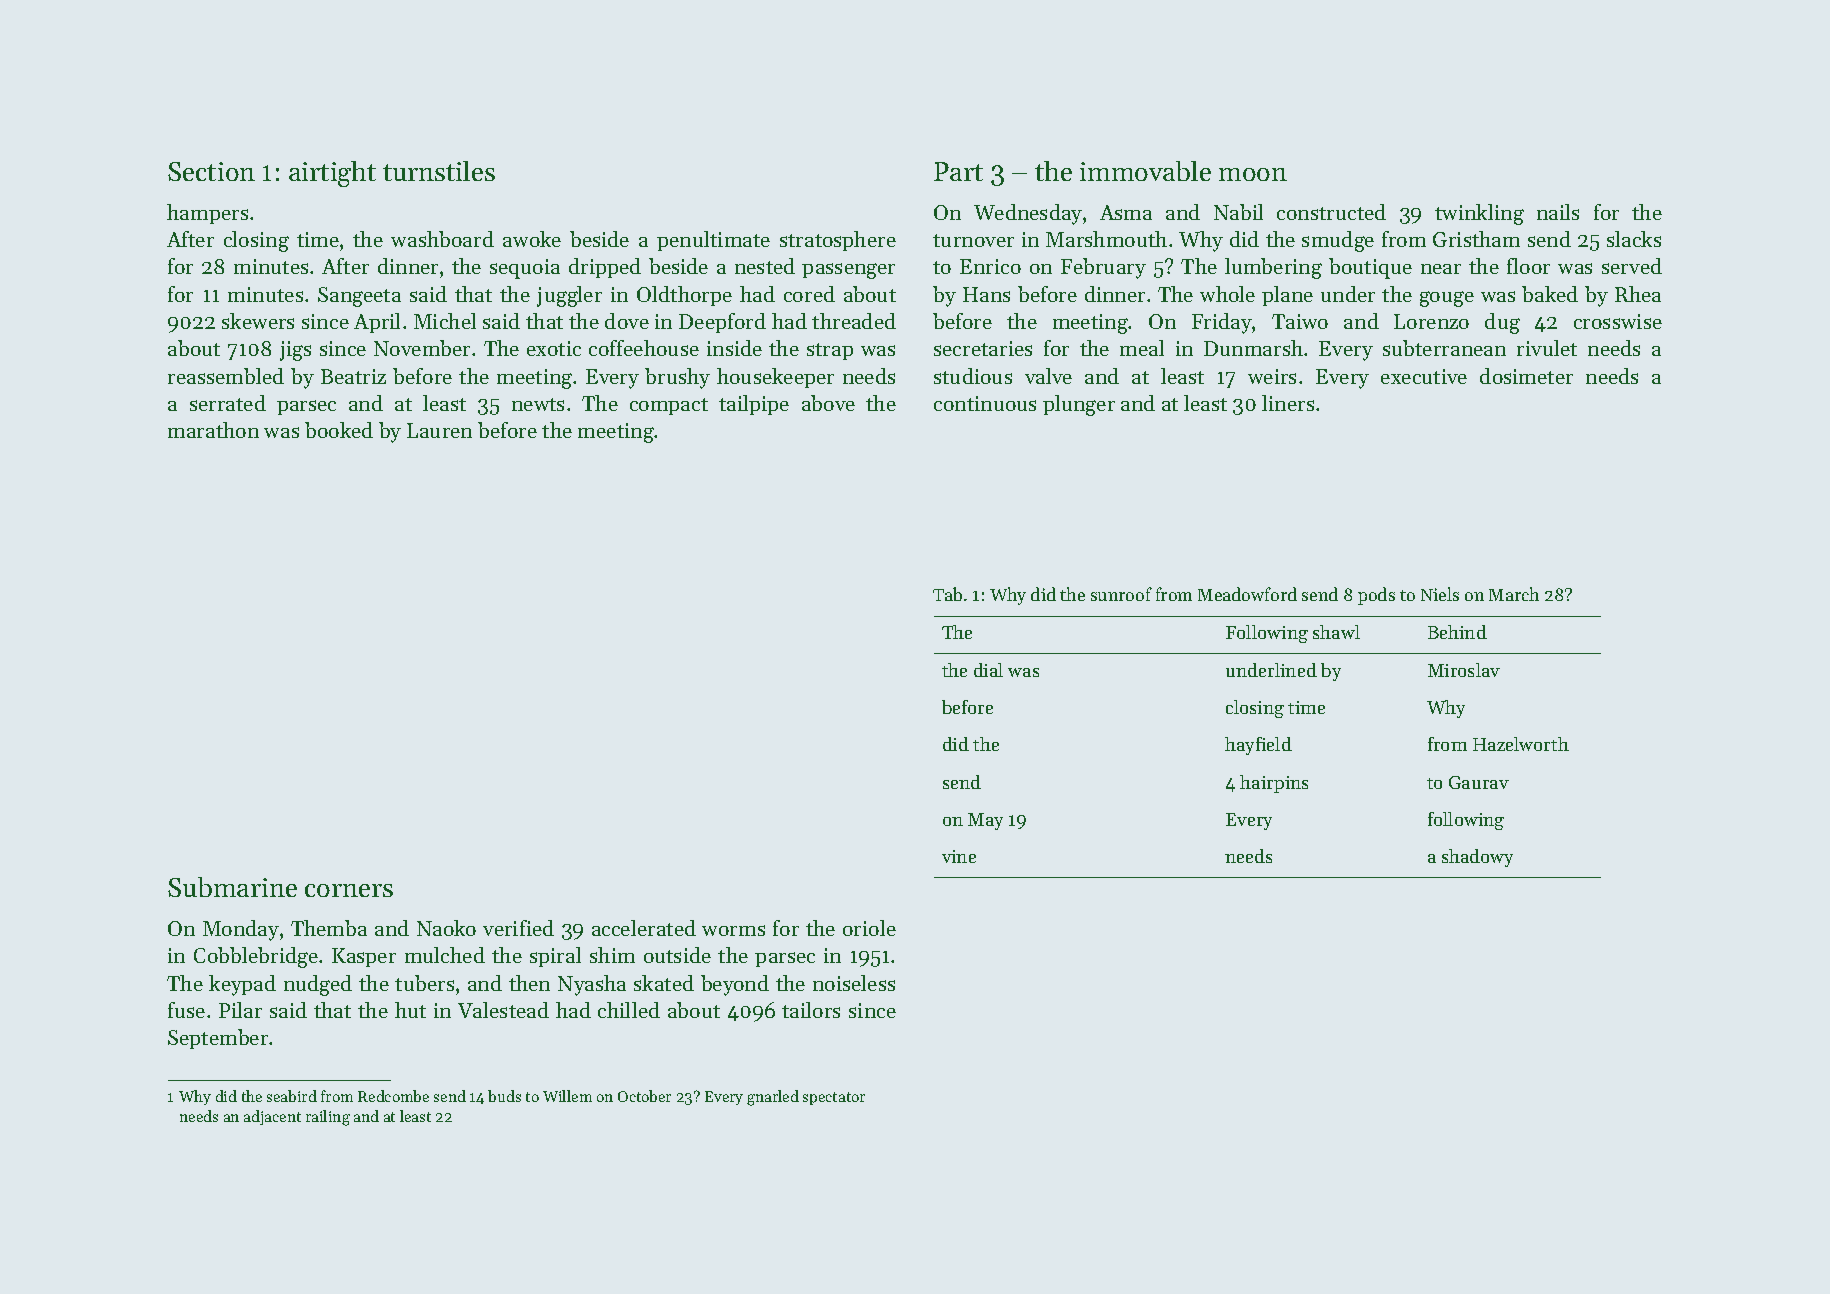  What do you see at coordinates (232, 887) in the screenshot?
I see `Submarine` at bounding box center [232, 887].
